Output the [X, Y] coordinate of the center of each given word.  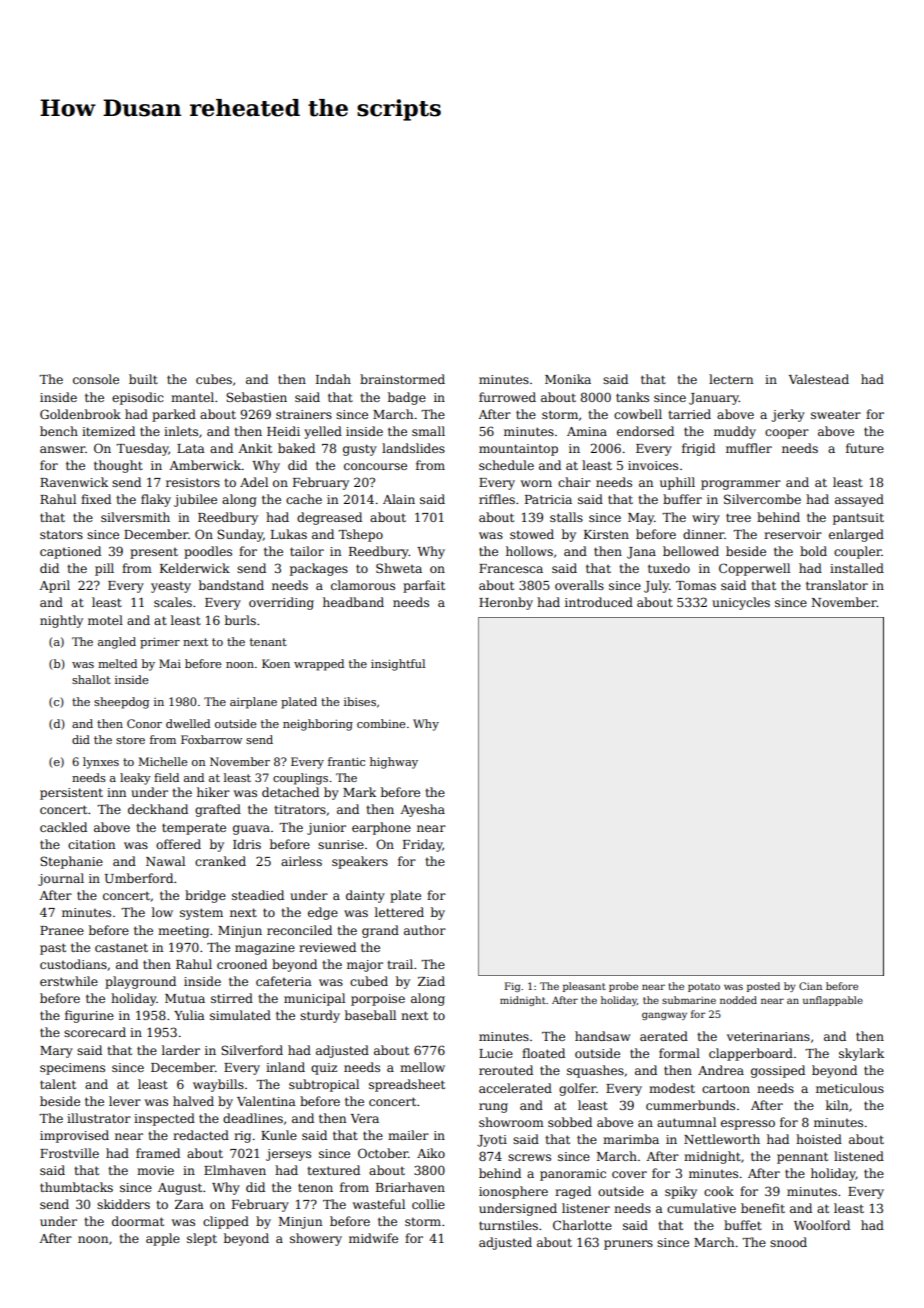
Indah [333, 379]
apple [163, 1239]
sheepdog [121, 703]
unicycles [741, 603]
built [143, 379]
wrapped [319, 665]
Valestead [819, 379]
